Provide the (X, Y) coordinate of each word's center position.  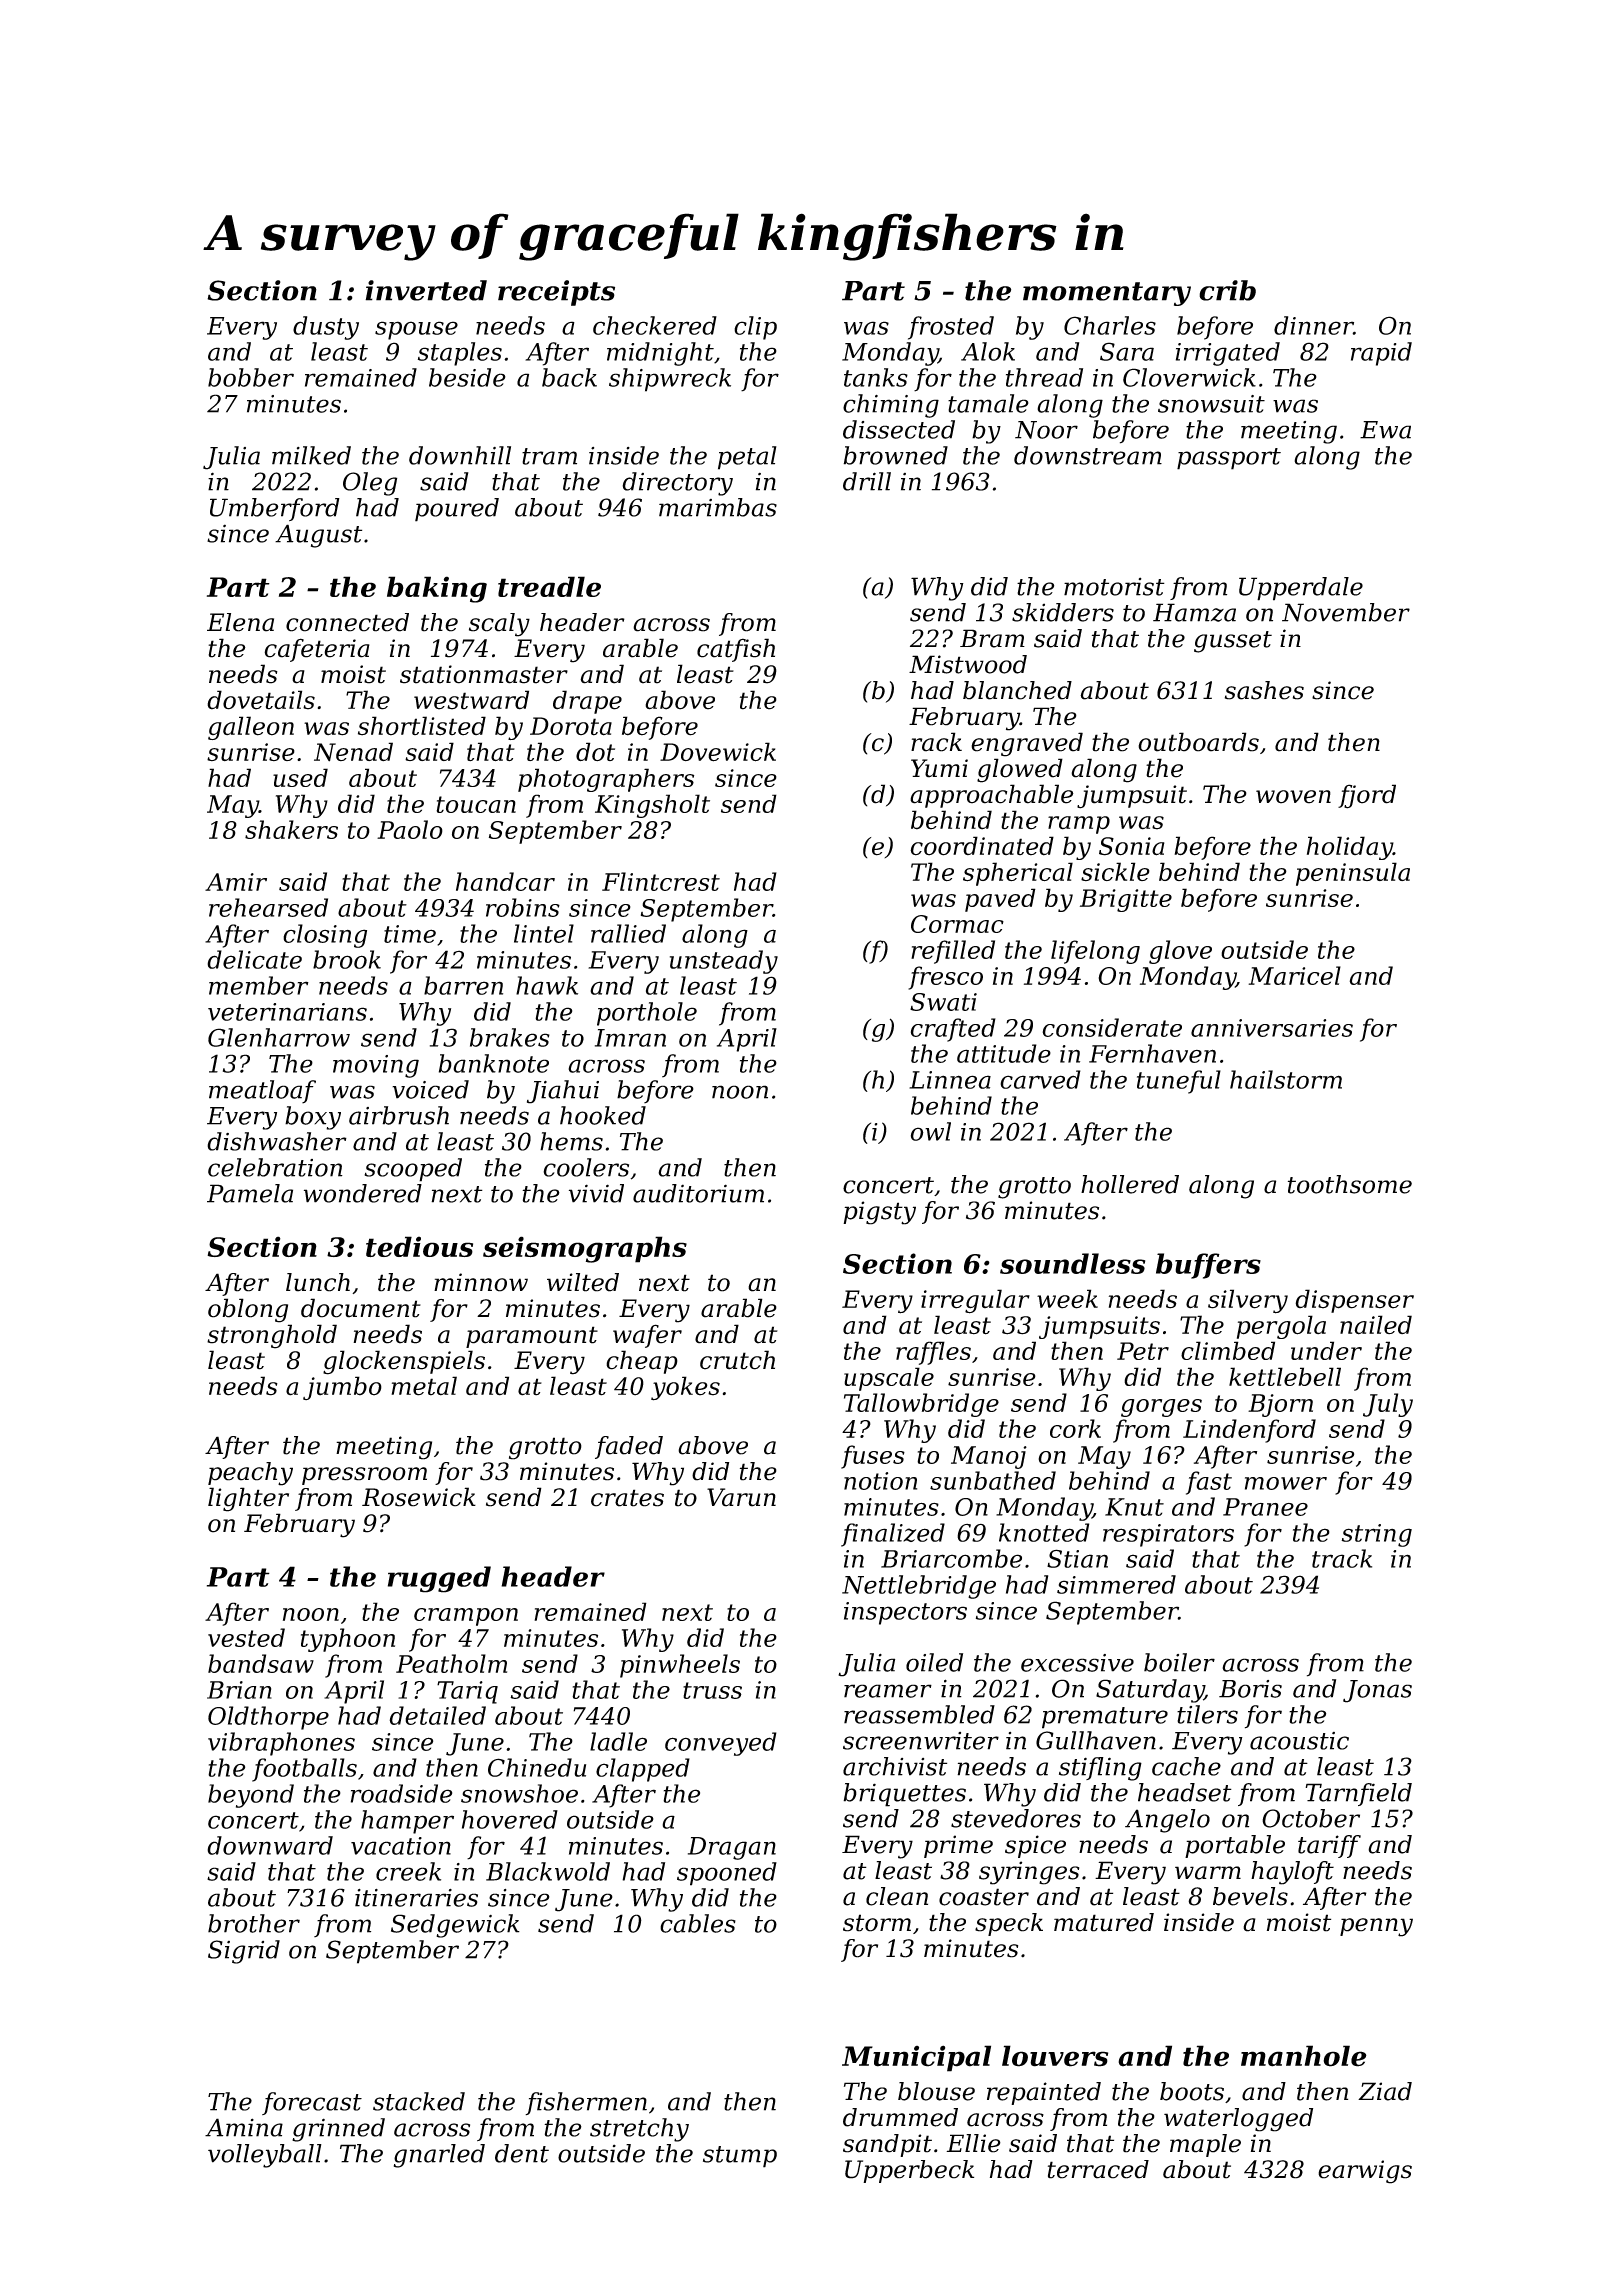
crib (1227, 290)
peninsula (1353, 874)
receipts (556, 293)
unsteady (724, 962)
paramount (532, 1337)
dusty (326, 328)
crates (627, 1498)
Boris (1250, 1689)
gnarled (439, 2156)
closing (325, 936)
